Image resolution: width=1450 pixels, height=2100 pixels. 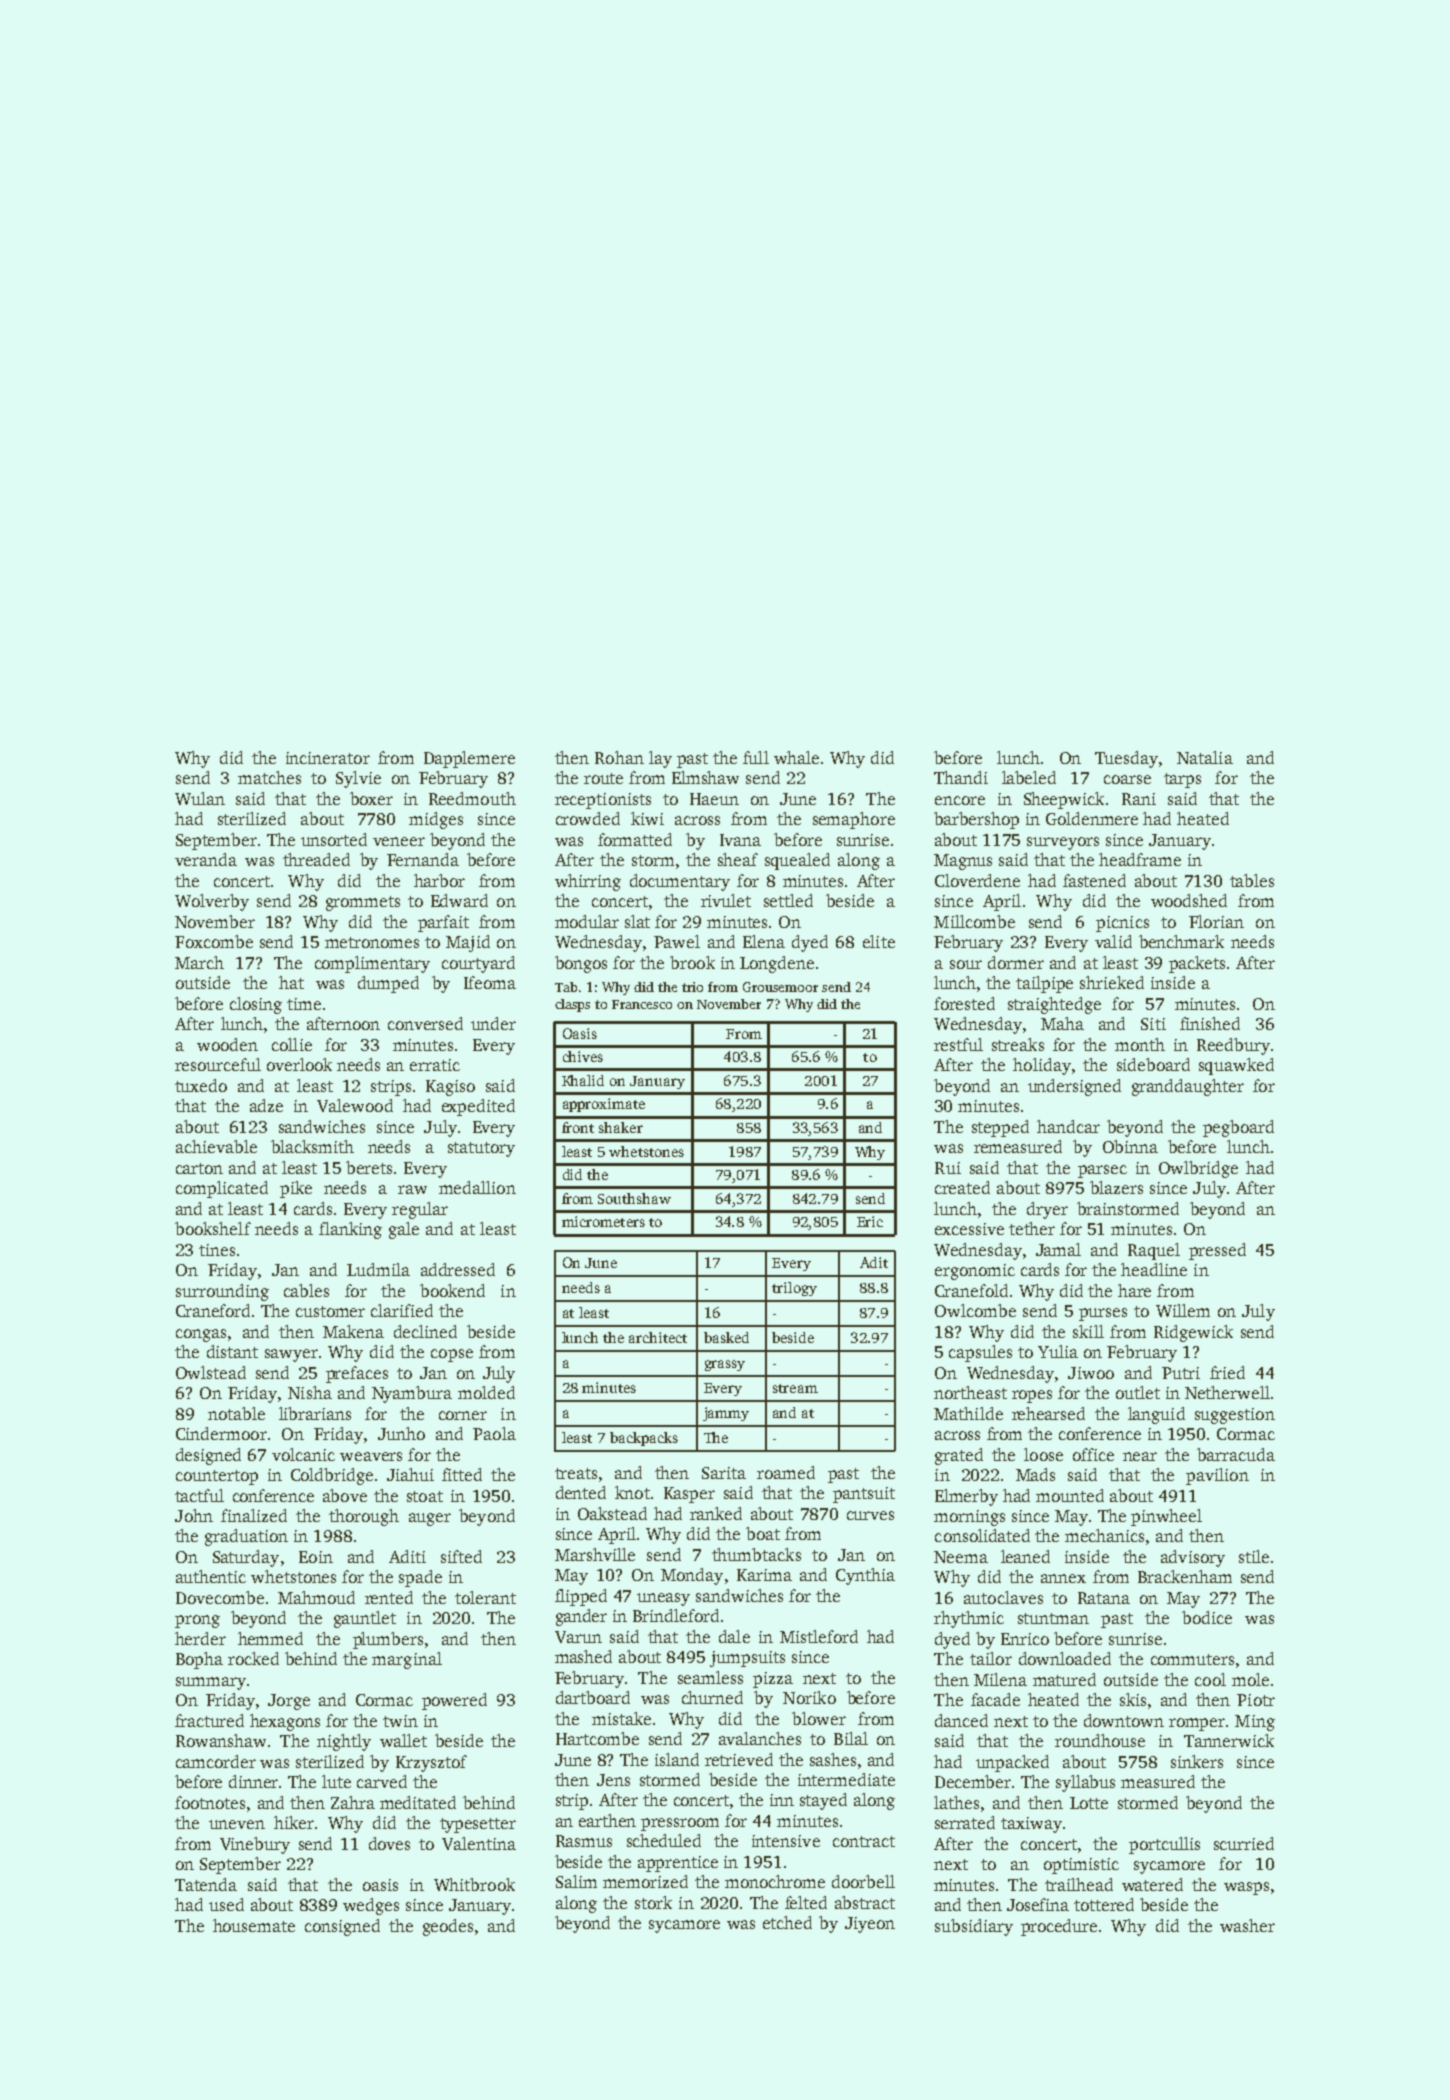 What do you see at coordinates (1217, 1251) in the document?
I see `pressed` at bounding box center [1217, 1251].
